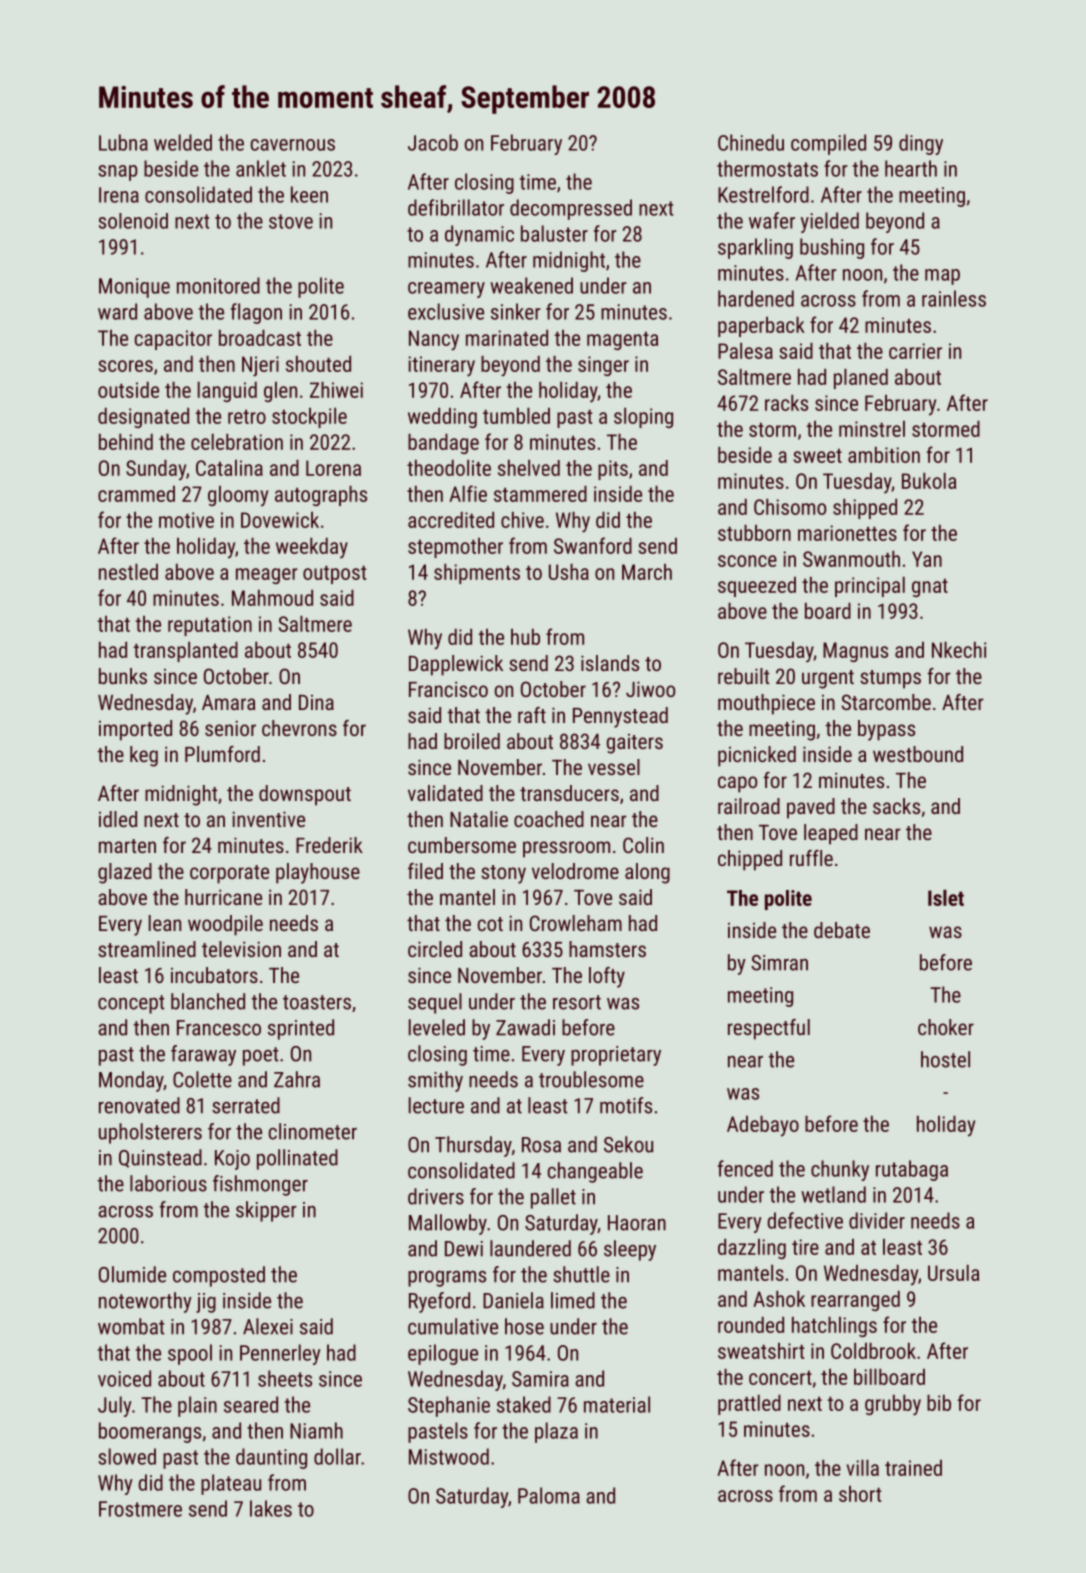 The image size is (1086, 1573). What do you see at coordinates (448, 1224) in the screenshot?
I see `Mallowby` at bounding box center [448, 1224].
